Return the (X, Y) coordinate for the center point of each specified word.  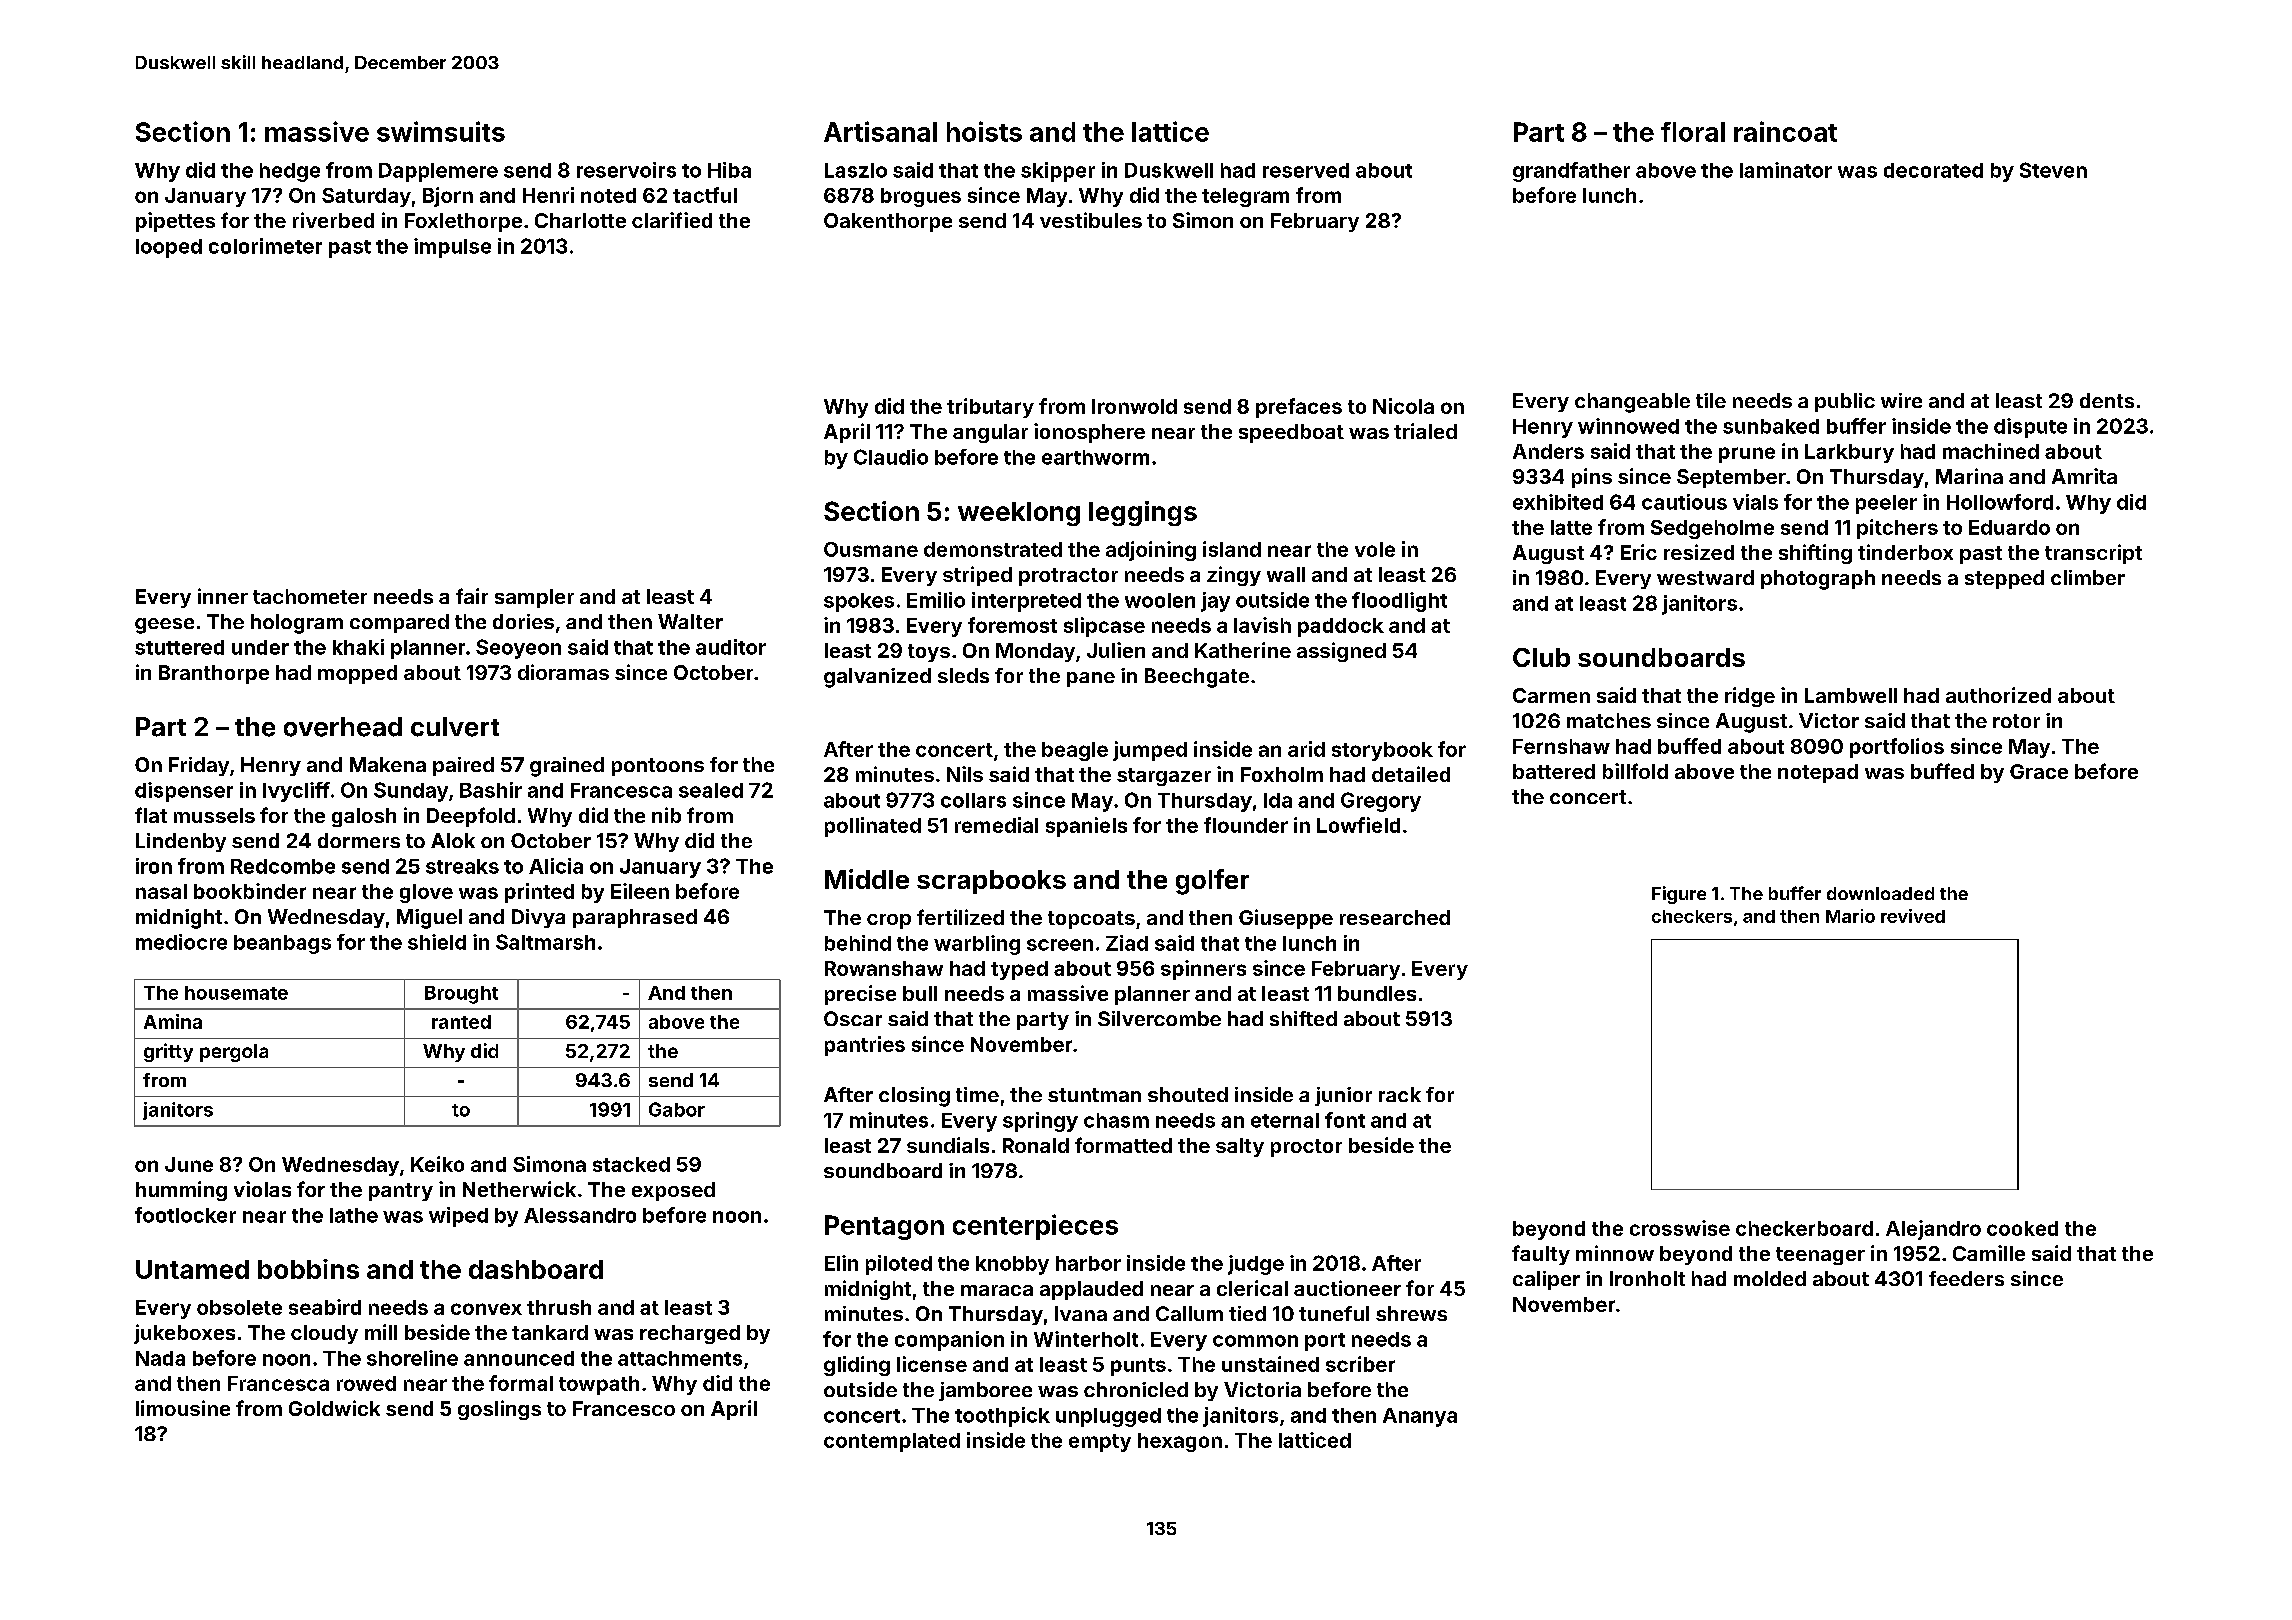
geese (164, 626)
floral (1693, 132)
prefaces (1299, 408)
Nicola (1403, 406)
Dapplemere (438, 172)
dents (2107, 400)
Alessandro (580, 1215)
